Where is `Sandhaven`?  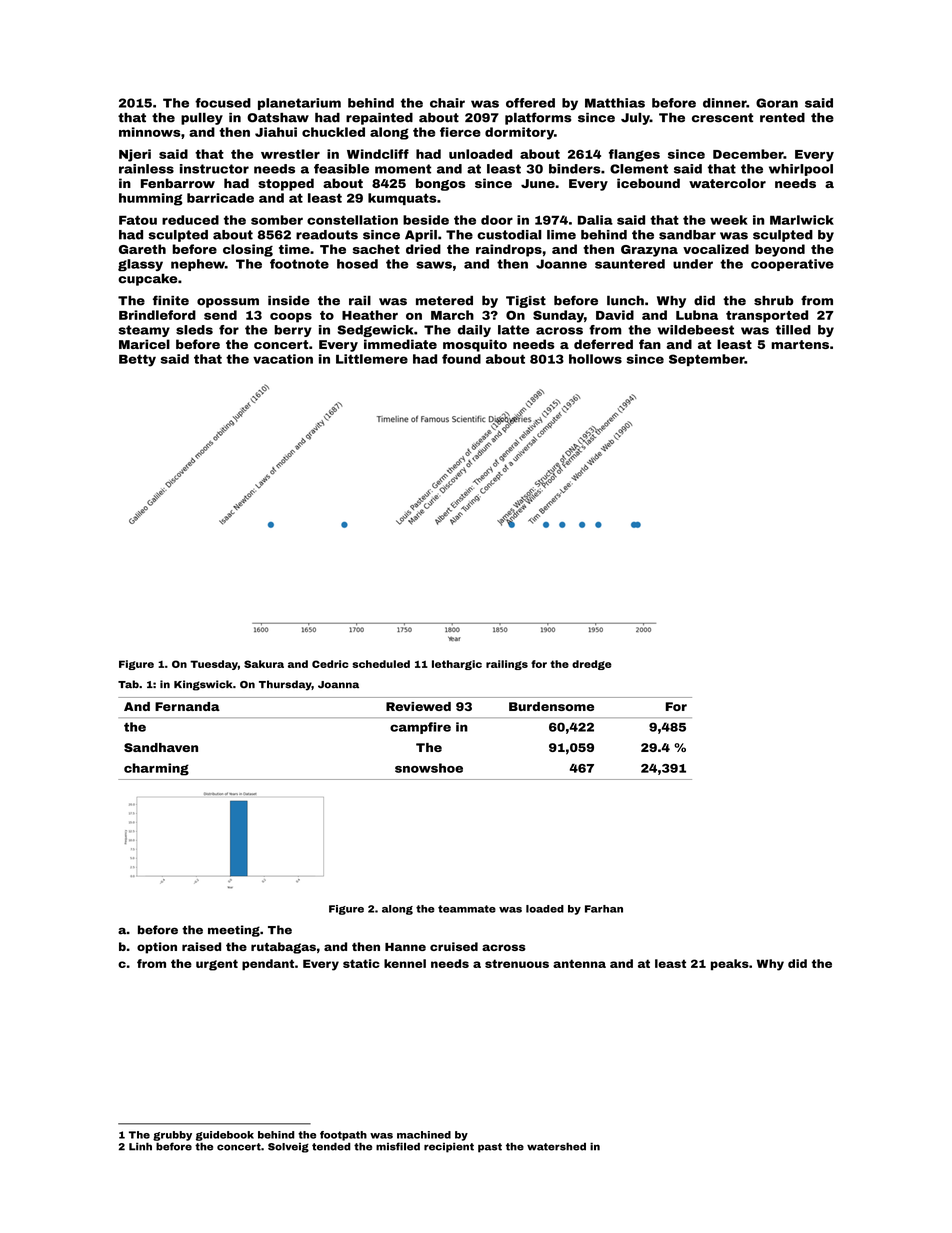
Sandhaven is located at coordinates (161, 747).
